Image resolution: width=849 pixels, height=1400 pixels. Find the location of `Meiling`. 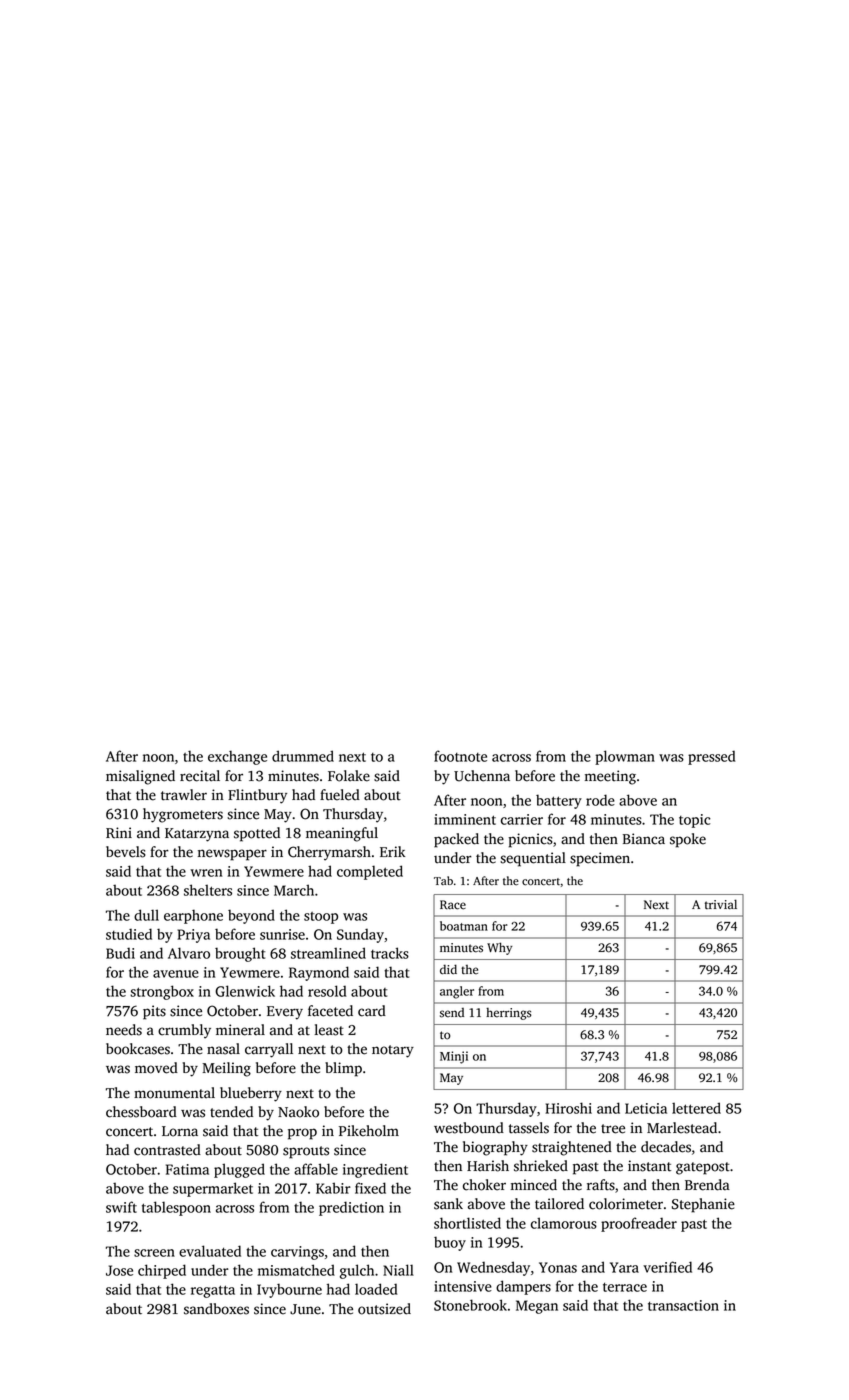

Meiling is located at coordinates (226, 1069).
